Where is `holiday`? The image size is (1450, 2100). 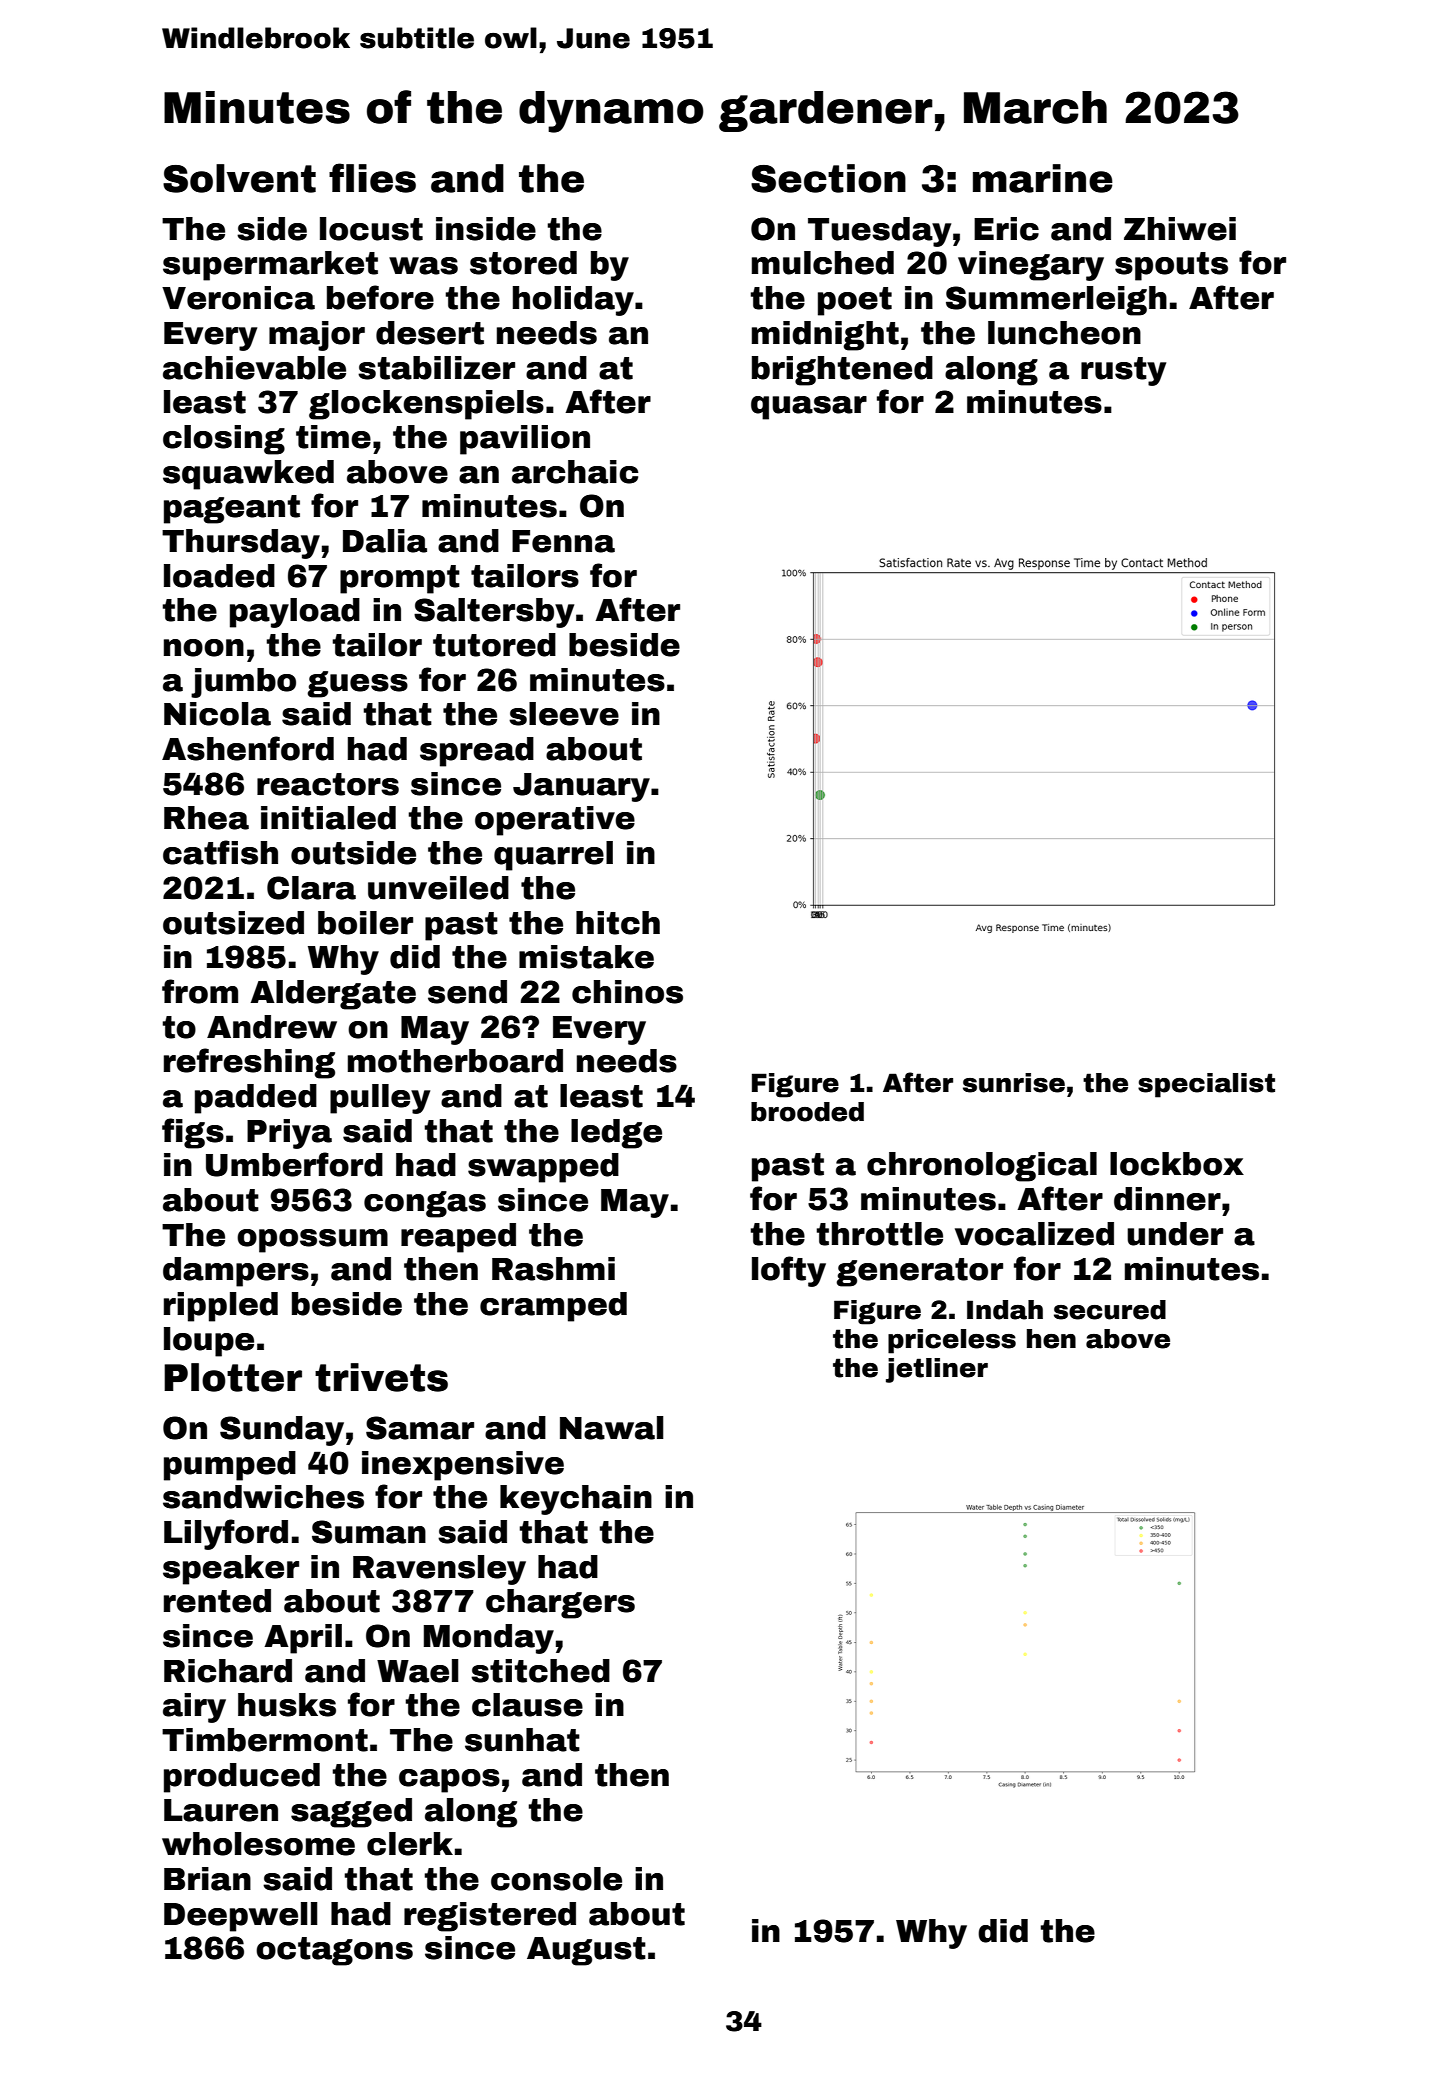 holiday is located at coordinates (573, 301).
